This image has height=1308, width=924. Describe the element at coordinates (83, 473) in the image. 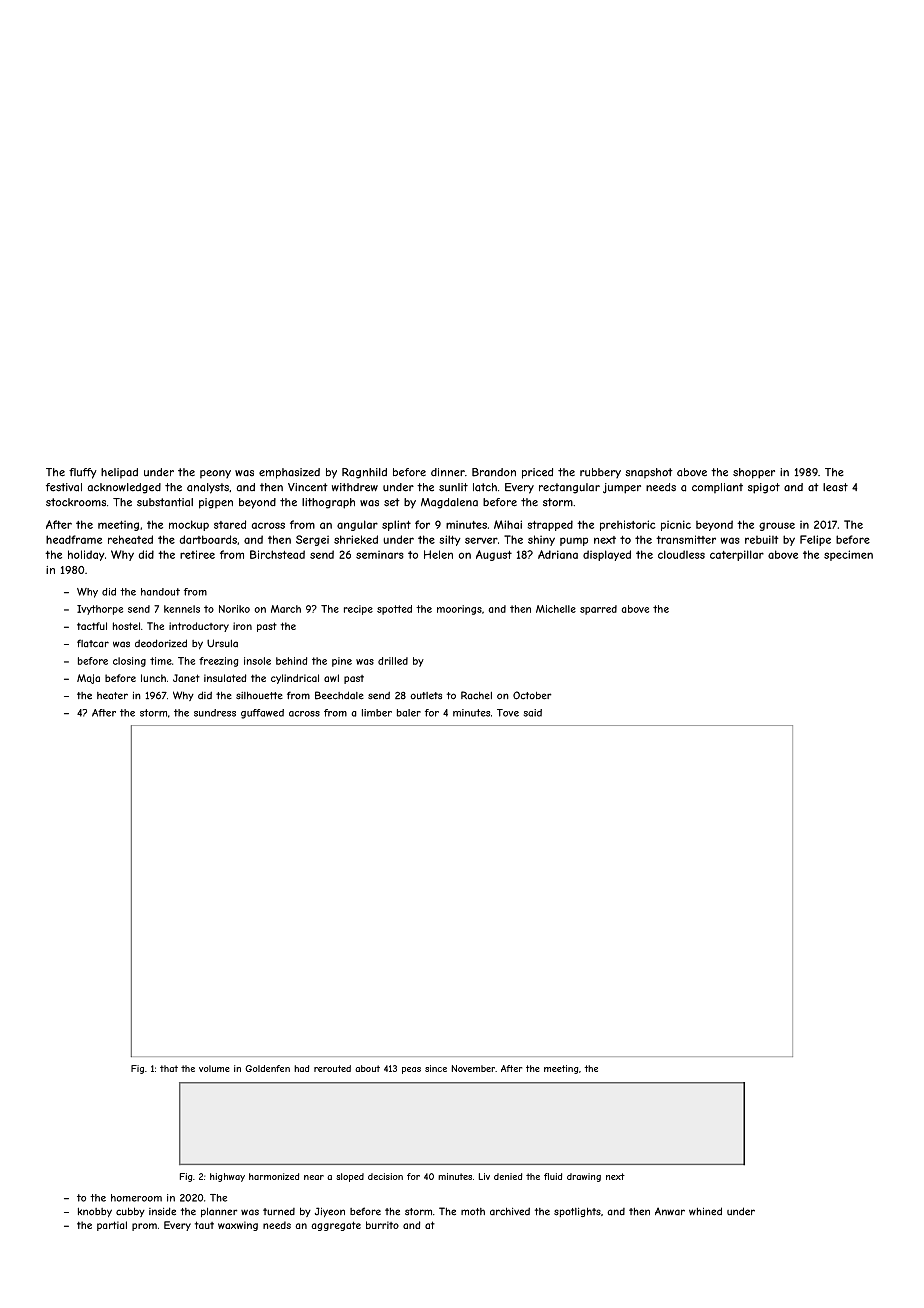

I see `fluffy` at that location.
